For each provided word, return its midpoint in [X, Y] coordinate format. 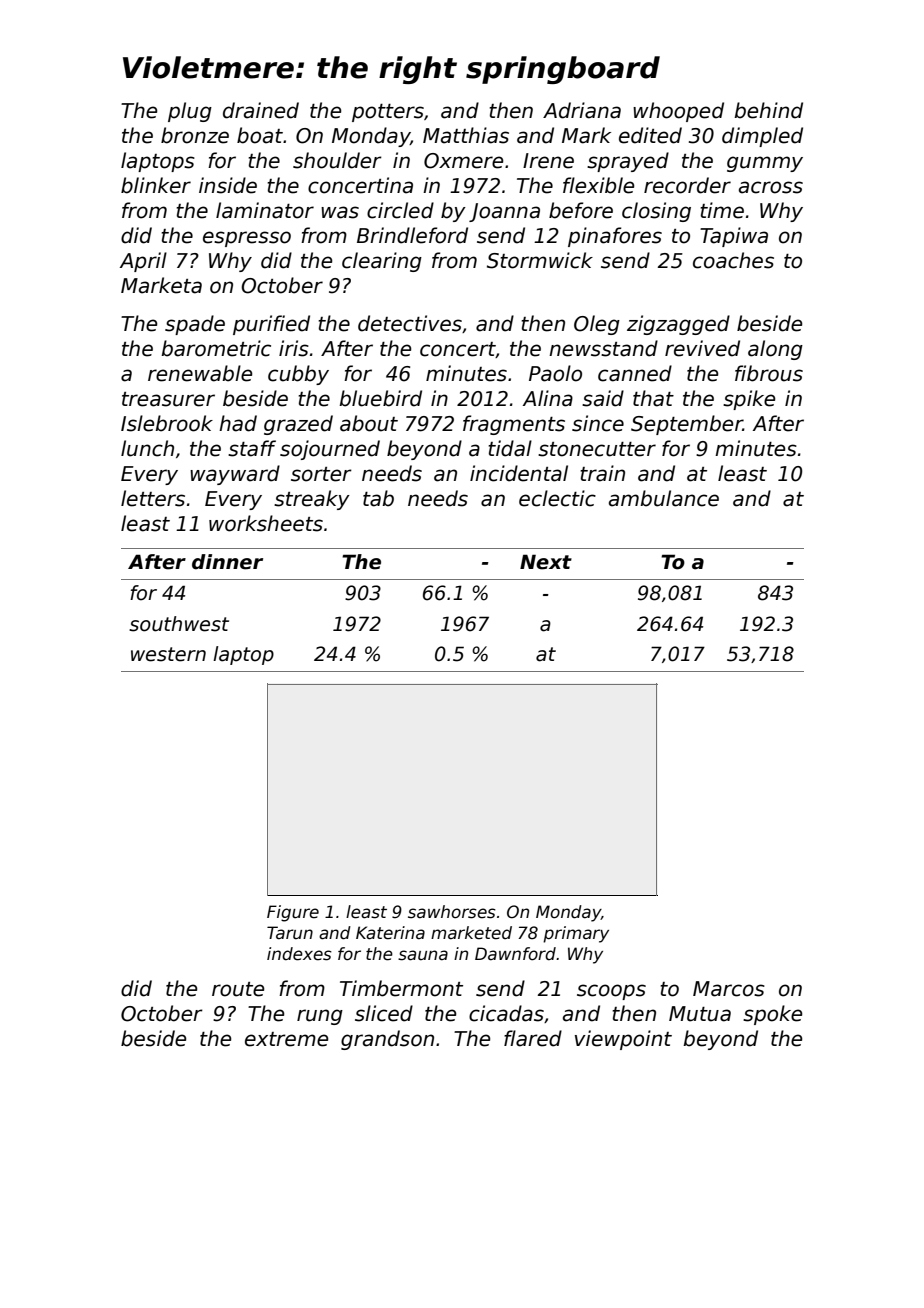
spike [749, 400]
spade [195, 325]
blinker [156, 185]
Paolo [555, 373]
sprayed [628, 162]
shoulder [337, 160]
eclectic [557, 498]
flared [533, 1038]
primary [576, 934]
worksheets [266, 523]
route [238, 989]
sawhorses [452, 912]
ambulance [664, 498]
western [168, 654]
